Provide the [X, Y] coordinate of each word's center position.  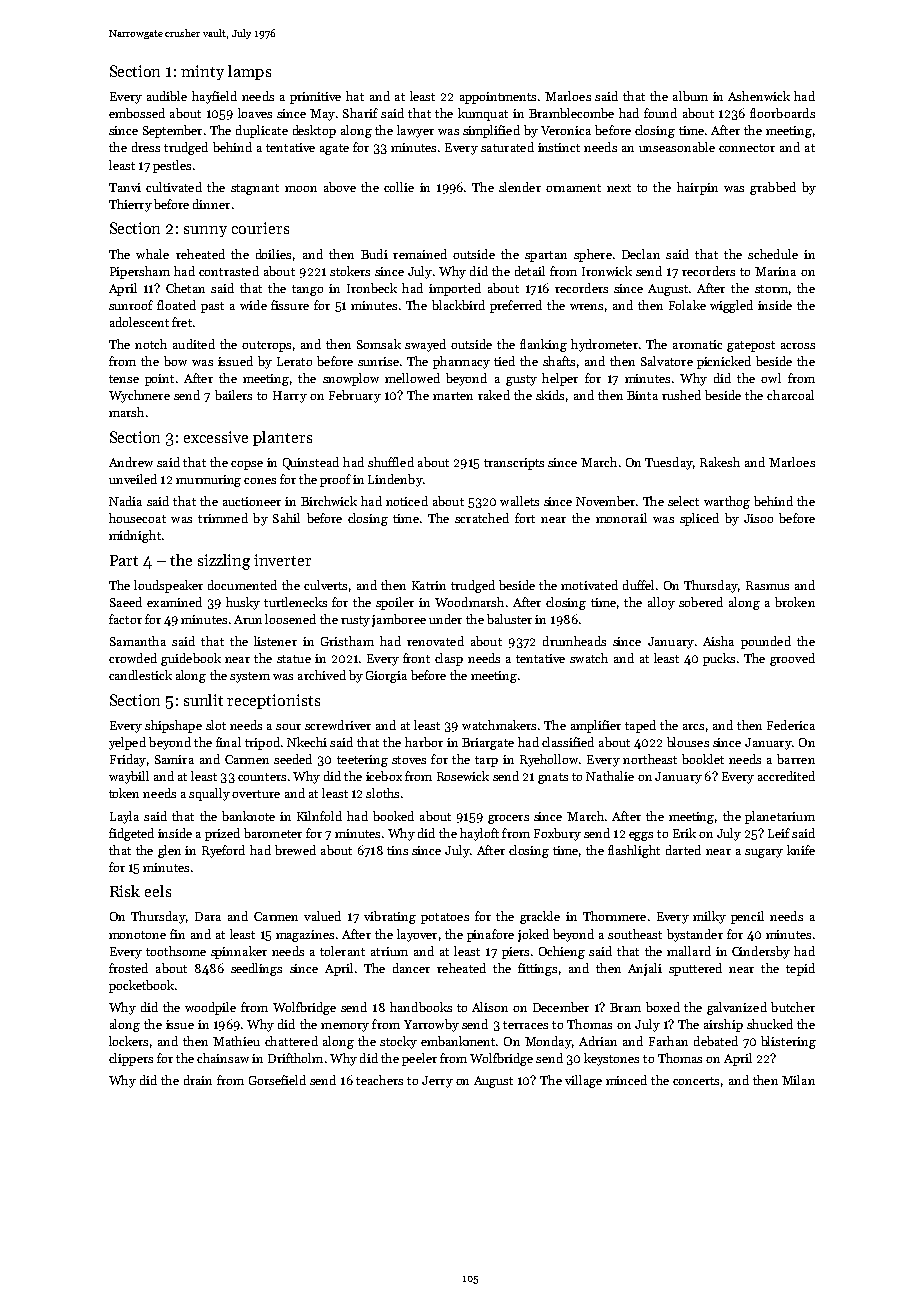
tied [504, 361]
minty [202, 72]
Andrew [131, 462]
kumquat [483, 114]
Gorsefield [277, 1080]
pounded [766, 642]
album [690, 96]
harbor [424, 742]
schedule [773, 254]
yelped [127, 743]
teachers [379, 1080]
